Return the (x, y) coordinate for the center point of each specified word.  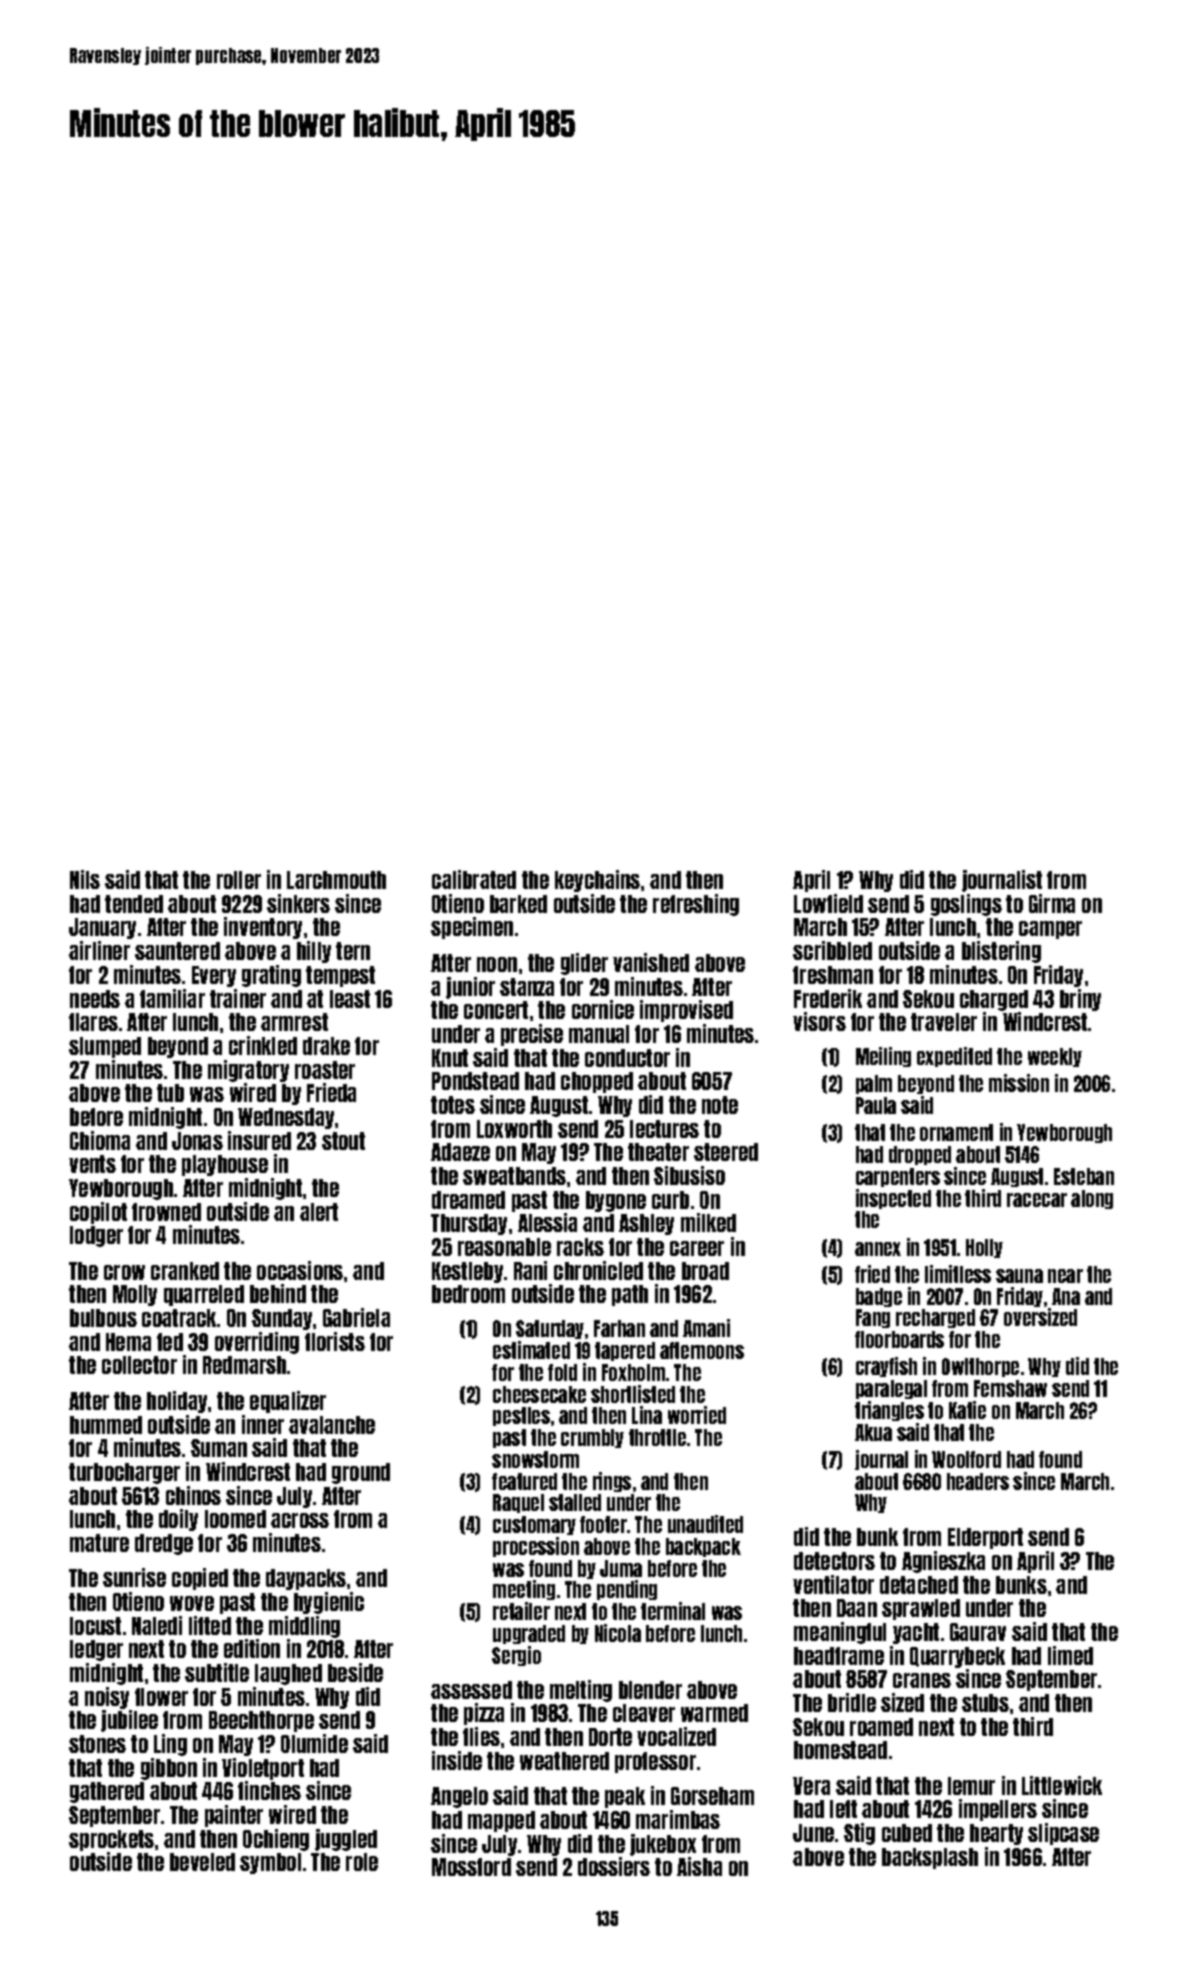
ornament (956, 1132)
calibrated (474, 879)
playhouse (225, 1165)
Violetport (263, 1769)
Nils (85, 879)
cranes (922, 1680)
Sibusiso (689, 1175)
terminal (673, 1611)
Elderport (985, 1538)
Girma (1052, 903)
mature (99, 1543)
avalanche (332, 1425)
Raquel (518, 1503)
